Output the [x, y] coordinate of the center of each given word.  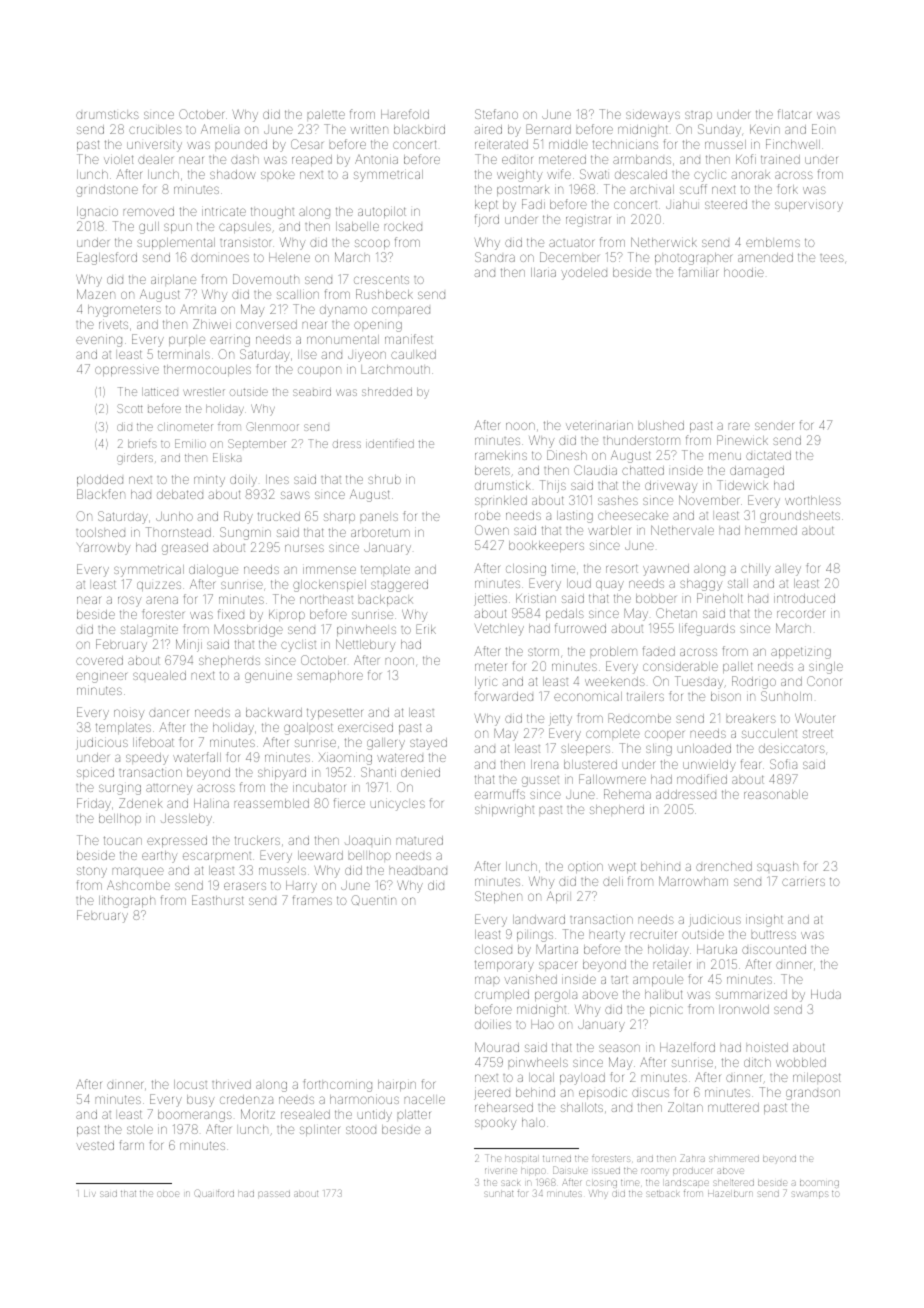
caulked [413, 354]
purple [187, 341]
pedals [565, 614]
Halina [211, 803]
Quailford [214, 1193]
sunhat [499, 1194]
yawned [666, 570]
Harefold [405, 114]
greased [185, 549]
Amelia [220, 129]
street [818, 733]
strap [698, 116]
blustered [590, 764]
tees [832, 258]
